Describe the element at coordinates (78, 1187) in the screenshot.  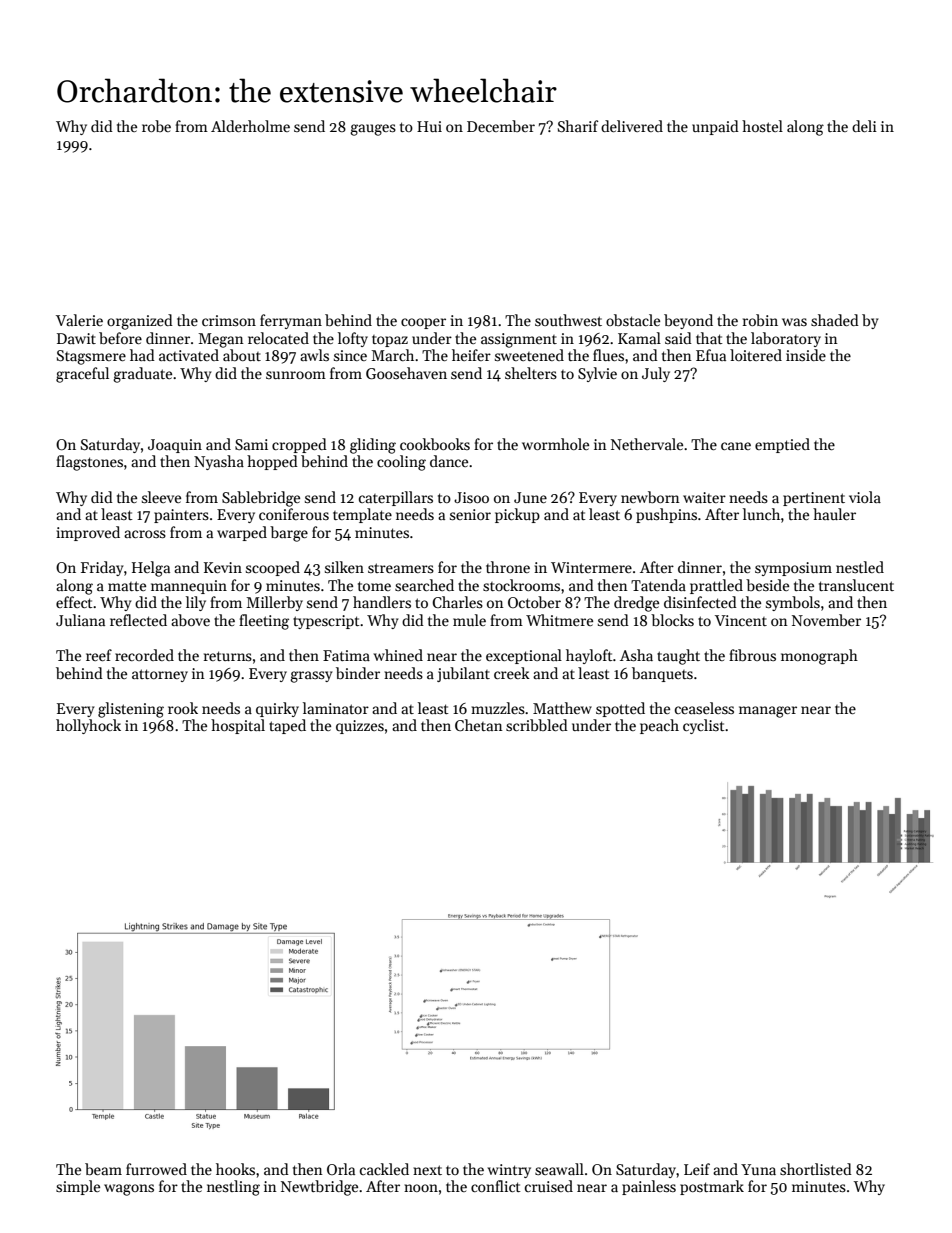
I see `simple` at that location.
